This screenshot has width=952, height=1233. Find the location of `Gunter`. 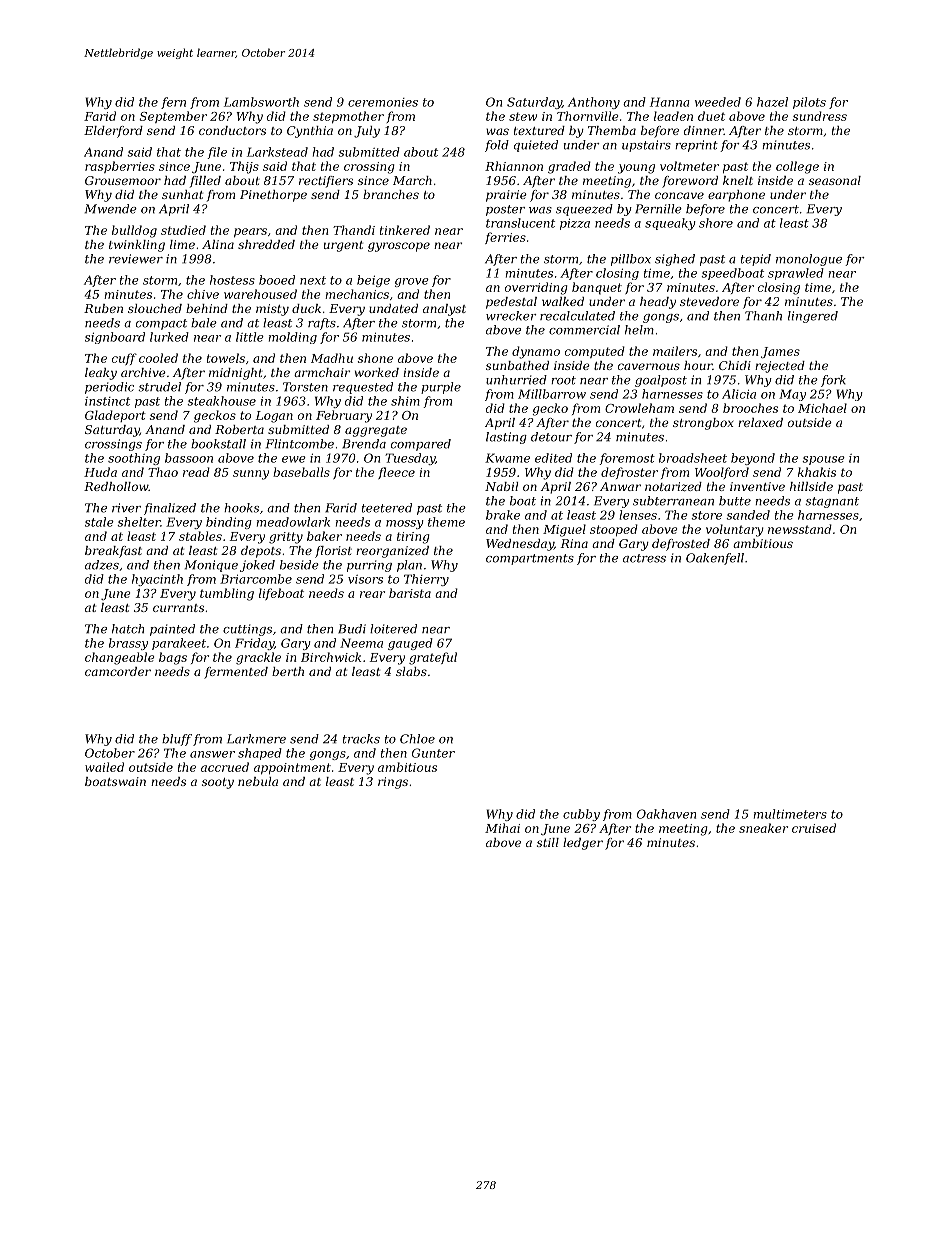

Gunter is located at coordinates (433, 753).
